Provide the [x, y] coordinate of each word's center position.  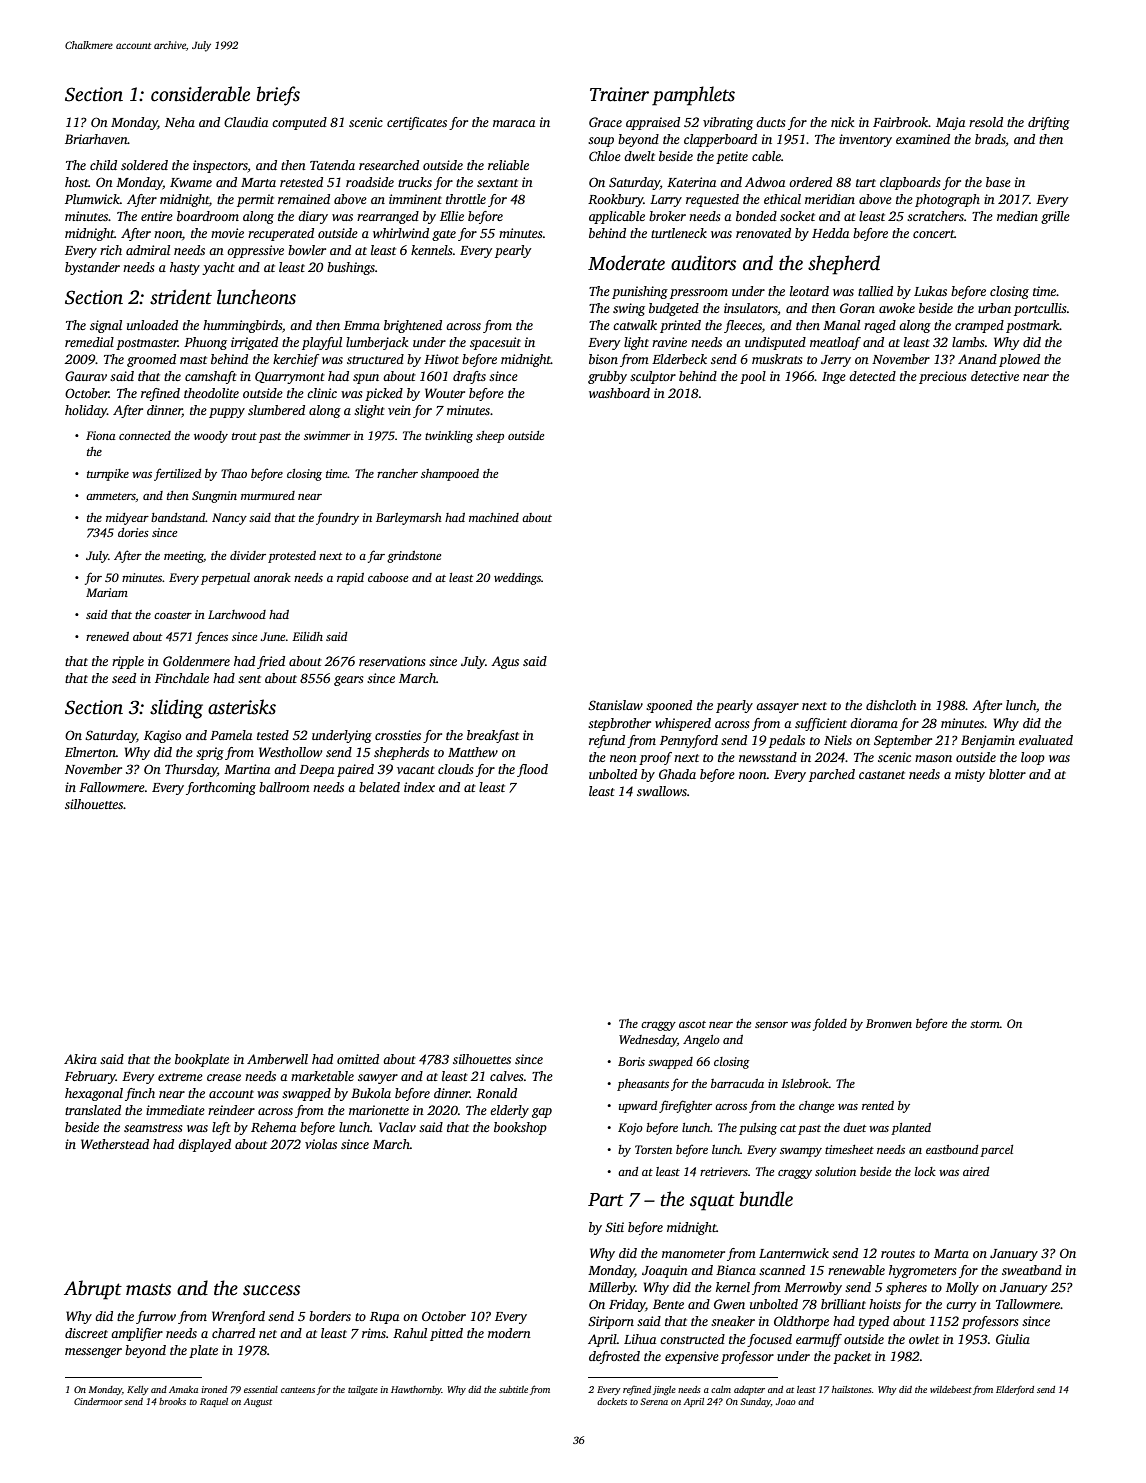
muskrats [777, 359]
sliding [176, 709]
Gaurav [86, 376]
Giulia [1013, 1339]
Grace [605, 122]
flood [532, 770]
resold [986, 122]
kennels [431, 250]
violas [321, 1144]
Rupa [384, 1318]
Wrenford [238, 1317]
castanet [882, 775]
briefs [278, 96]
